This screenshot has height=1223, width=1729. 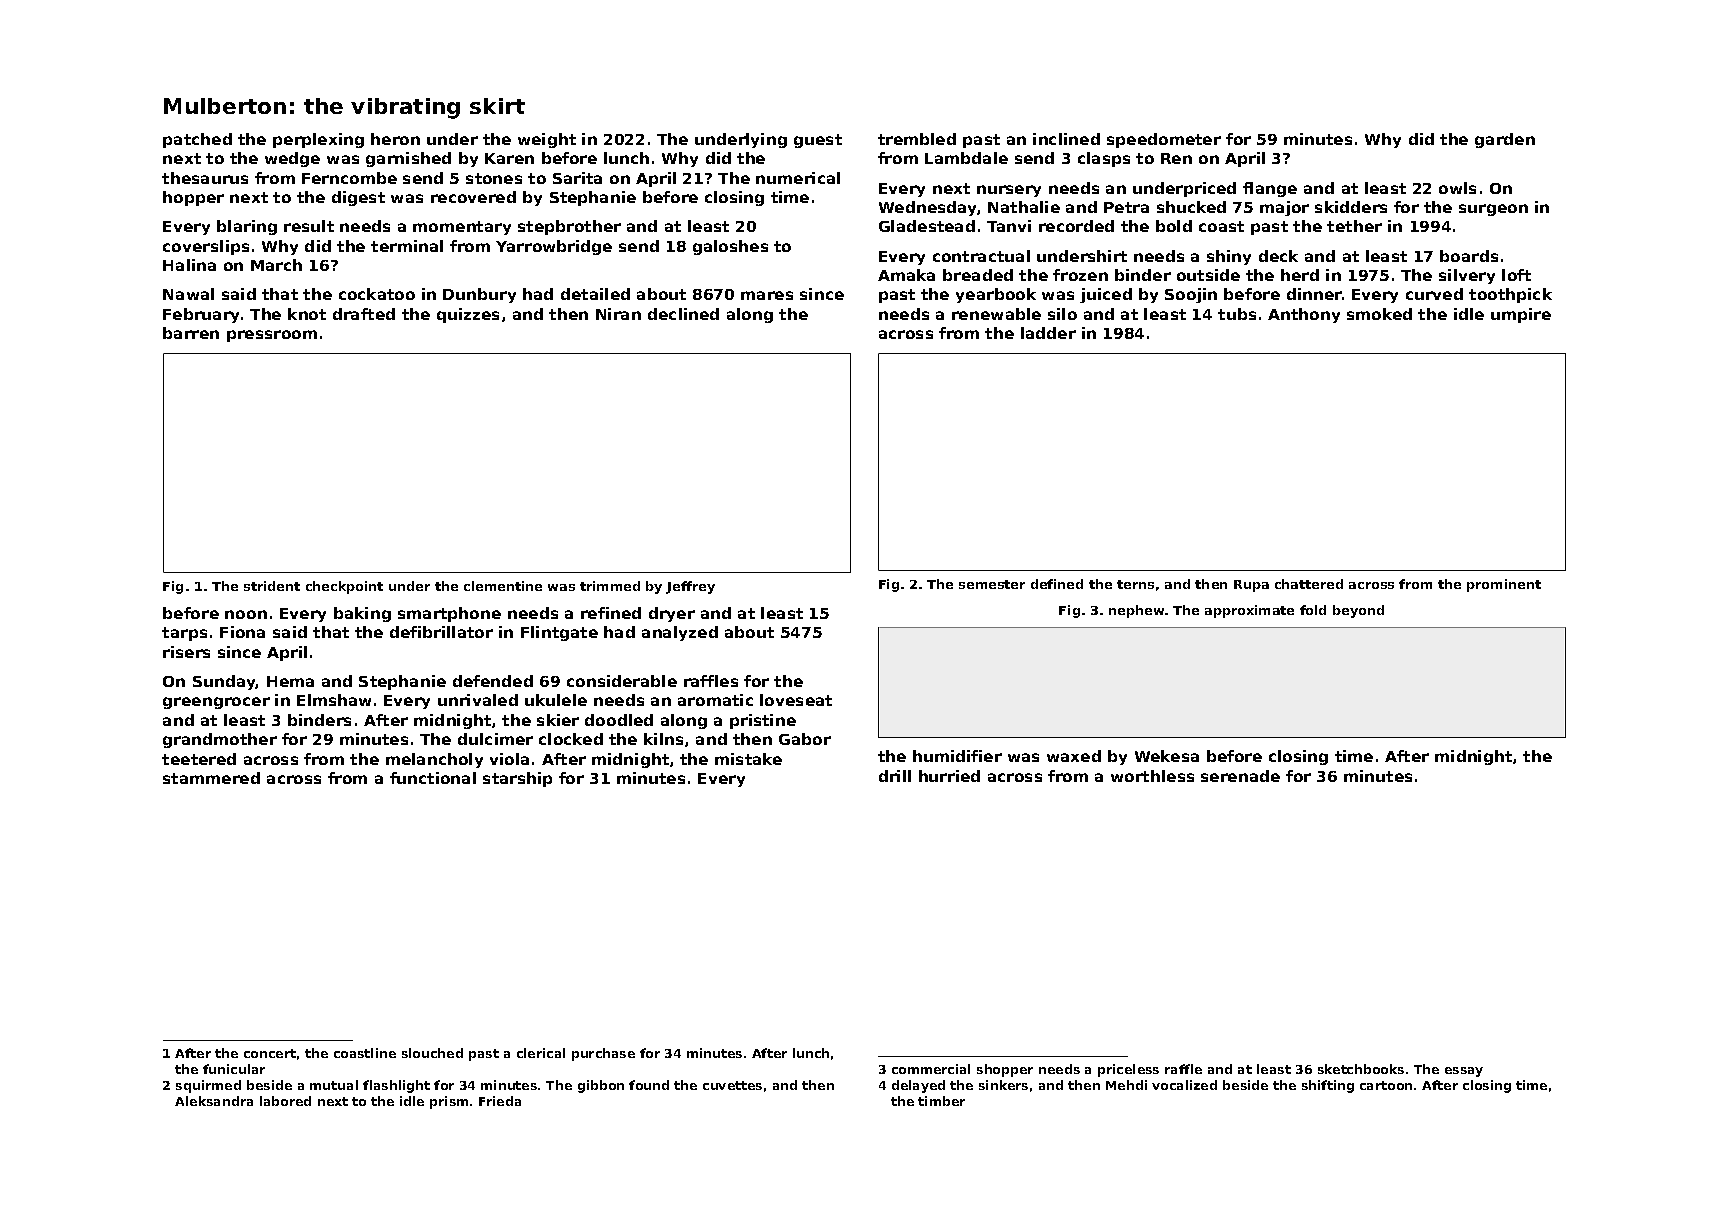 I want to click on nephew, so click(x=1136, y=611).
